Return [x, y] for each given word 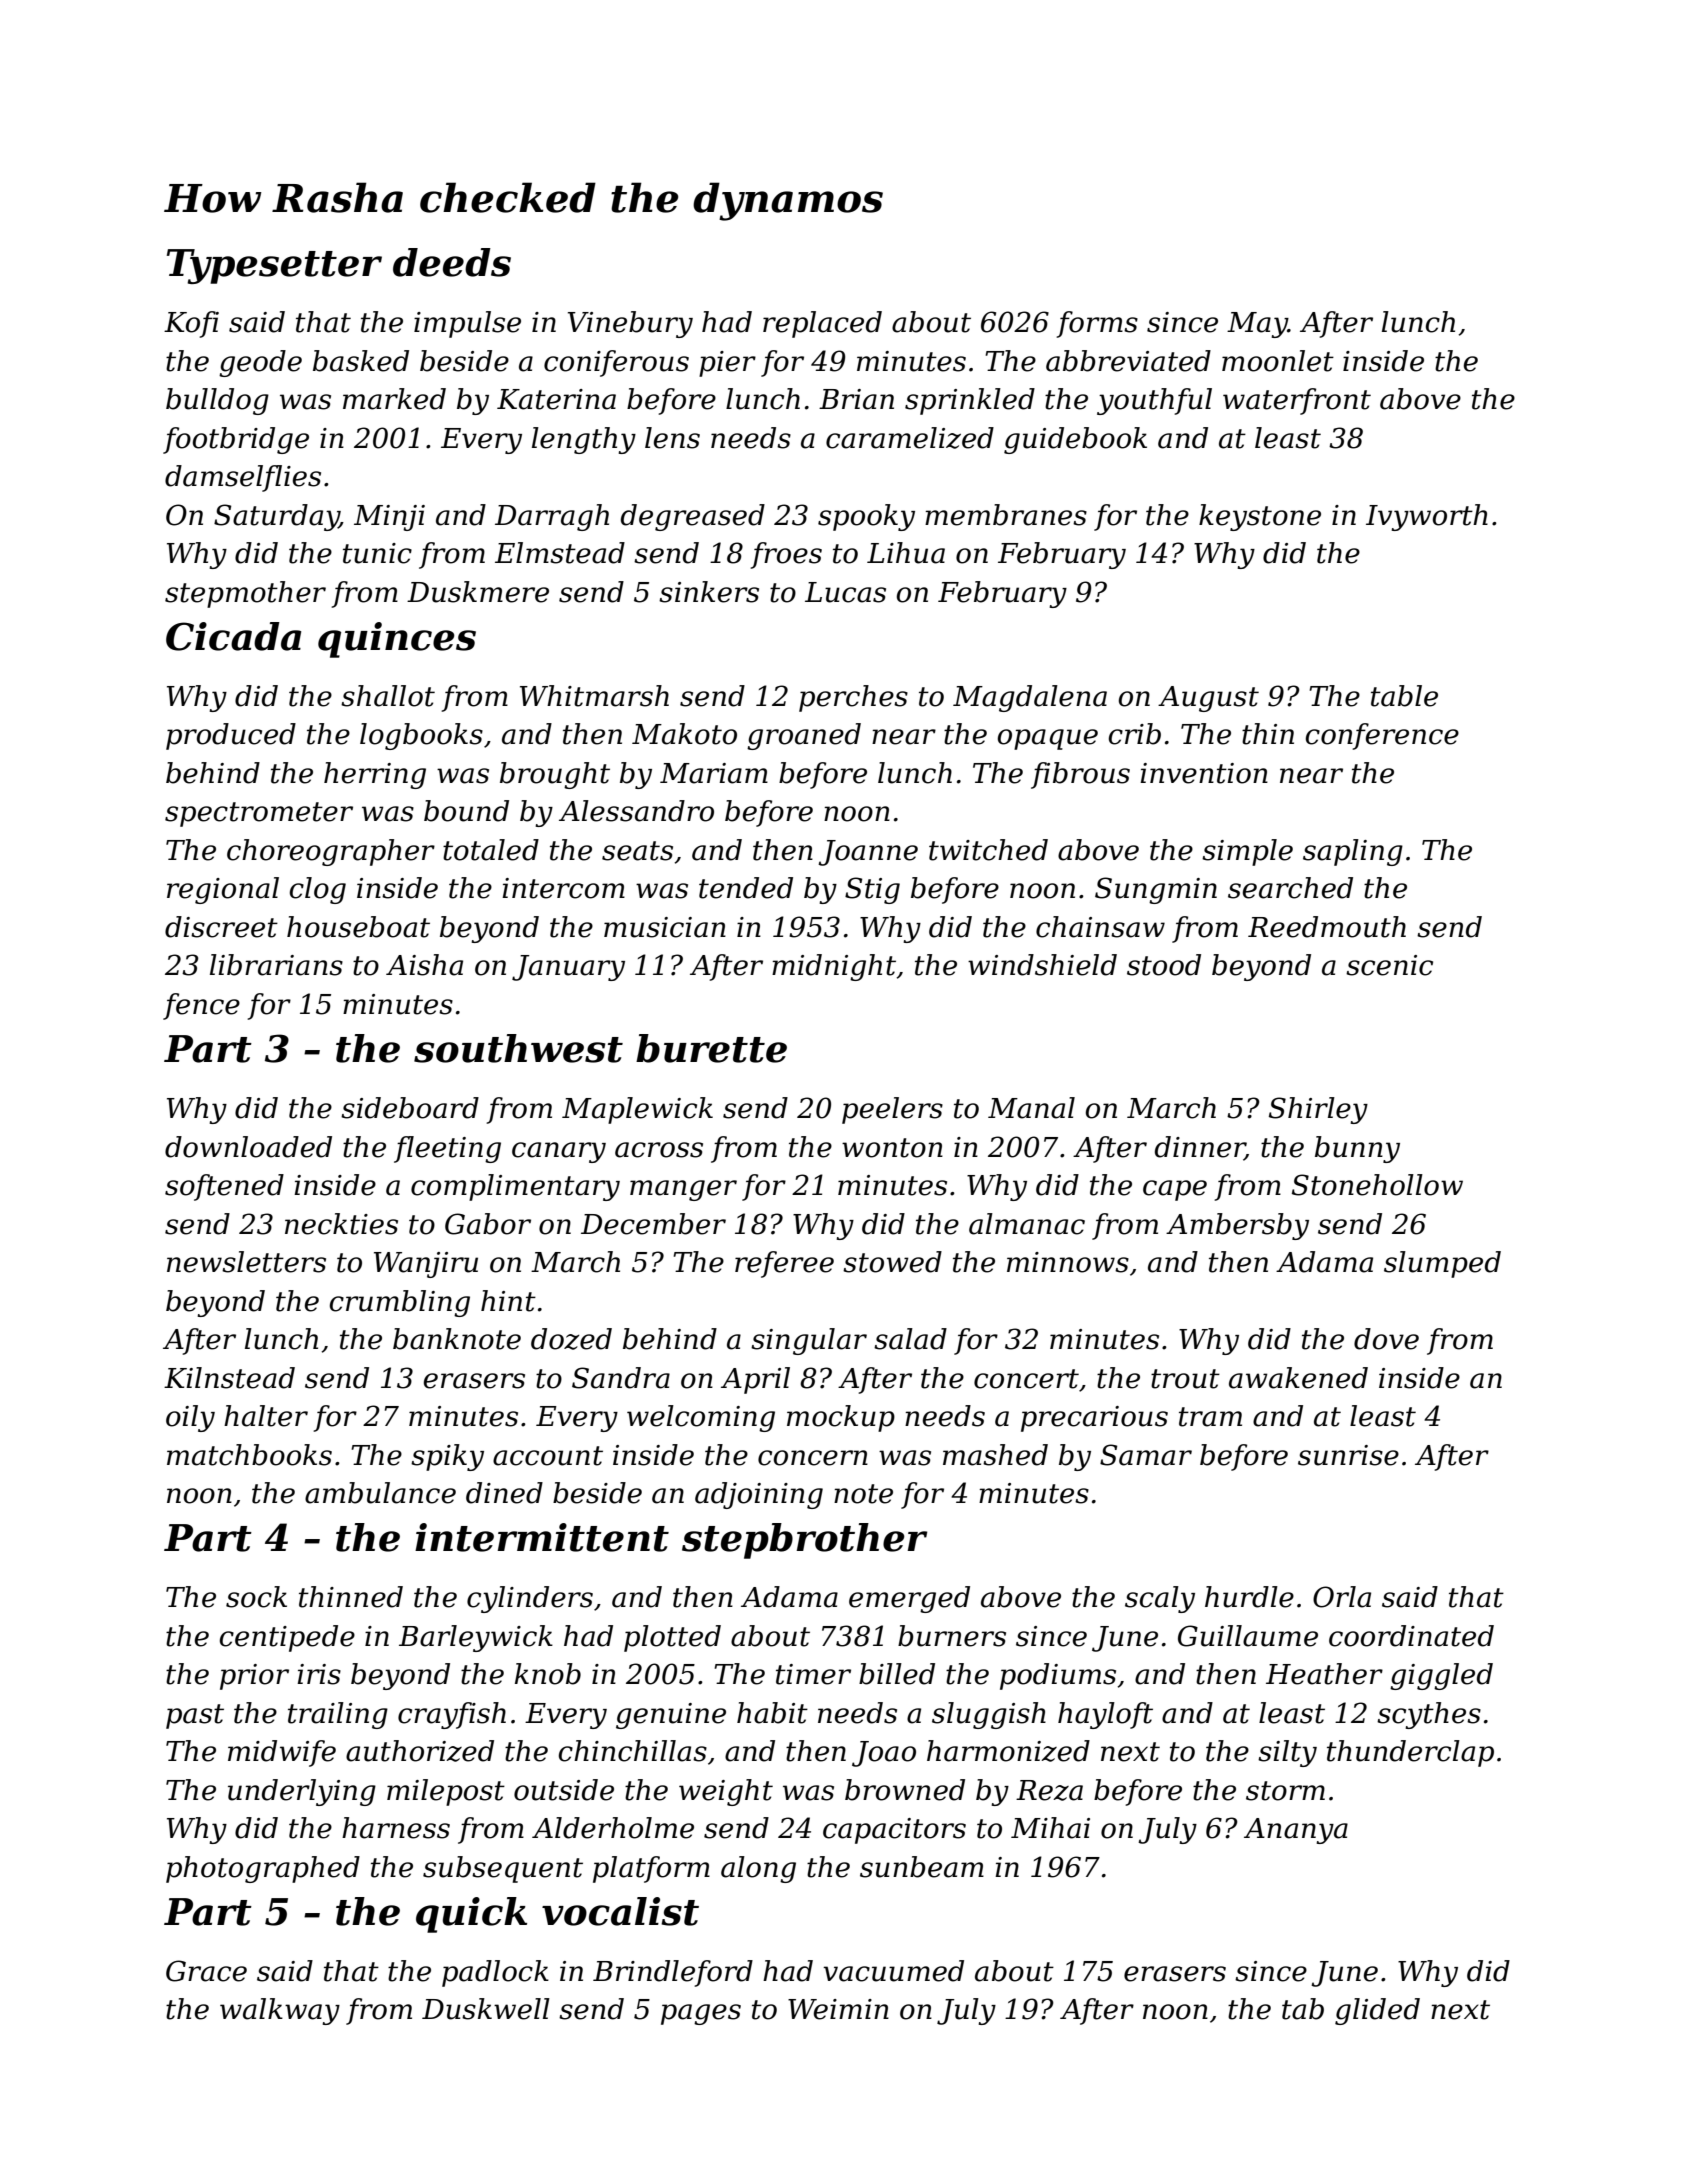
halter [266, 1416]
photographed [263, 1869]
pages [701, 2014]
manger [683, 1190]
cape [1175, 1190]
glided [1377, 2011]
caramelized [910, 438]
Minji [389, 518]
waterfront [1297, 401]
